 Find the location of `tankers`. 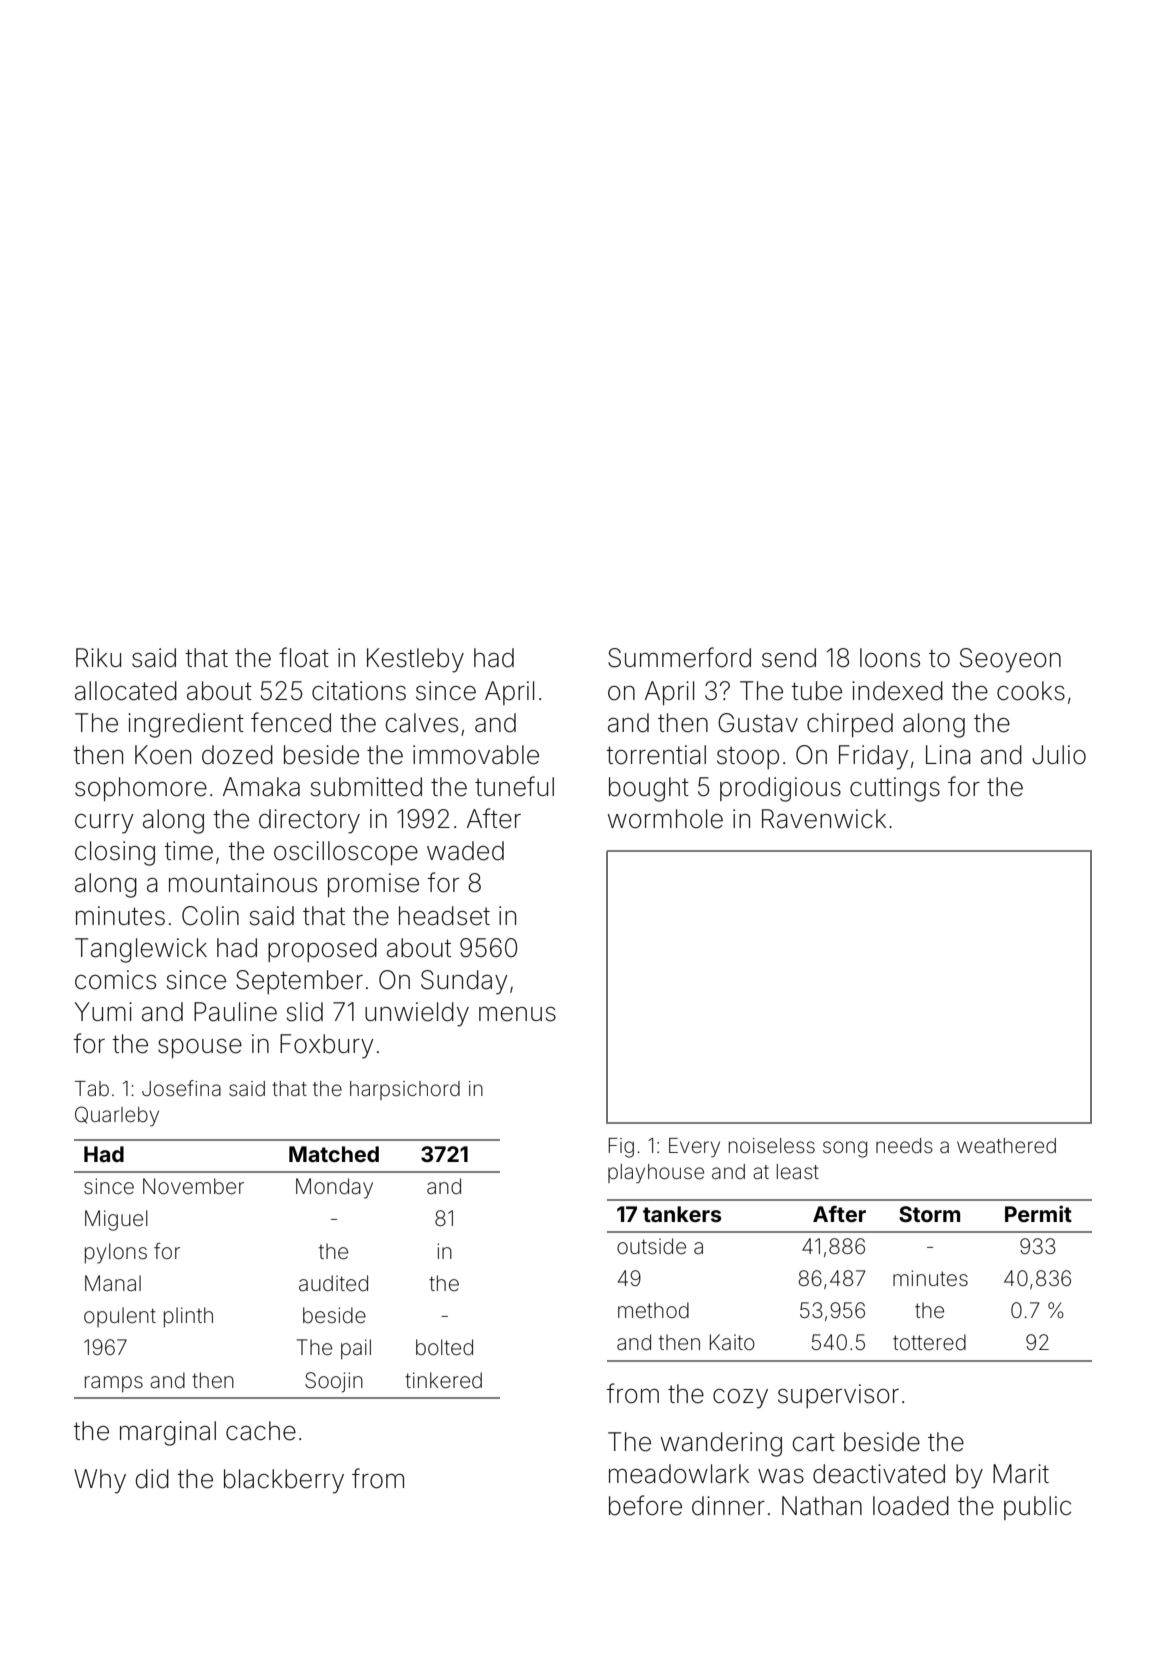

tankers is located at coordinates (682, 1214).
